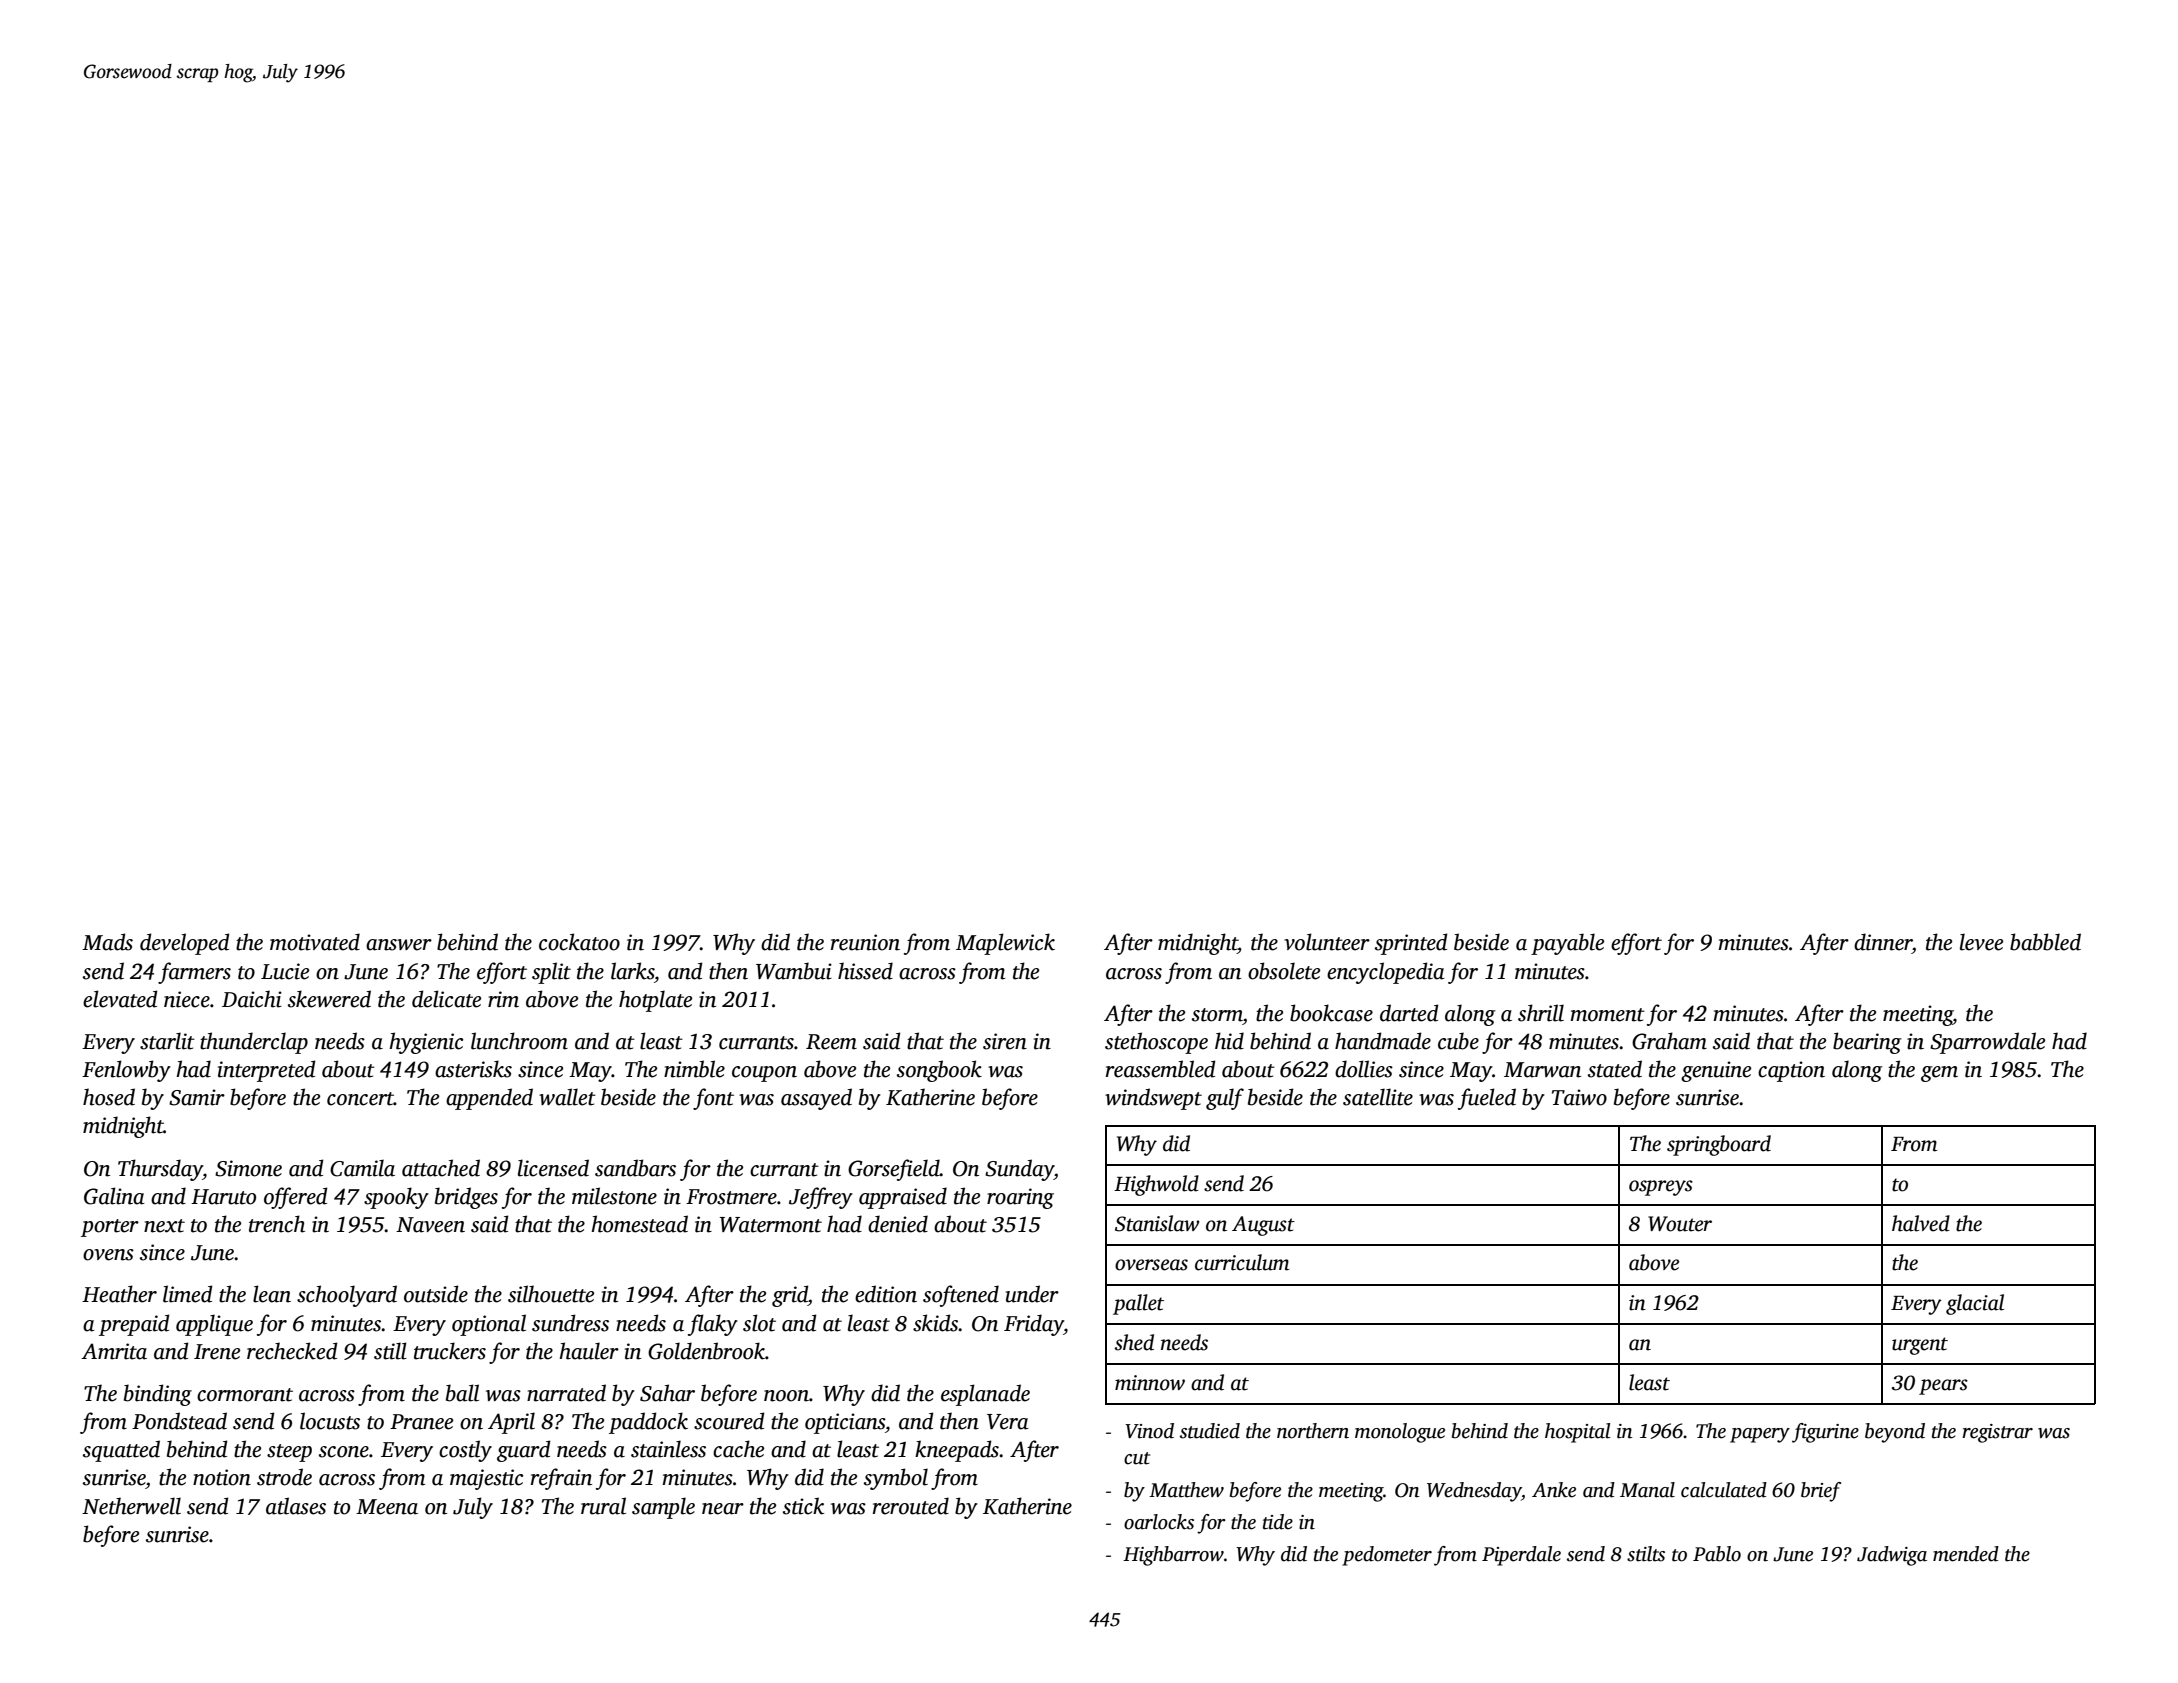 This screenshot has width=2178, height=1683. I want to click on outside, so click(436, 1294).
